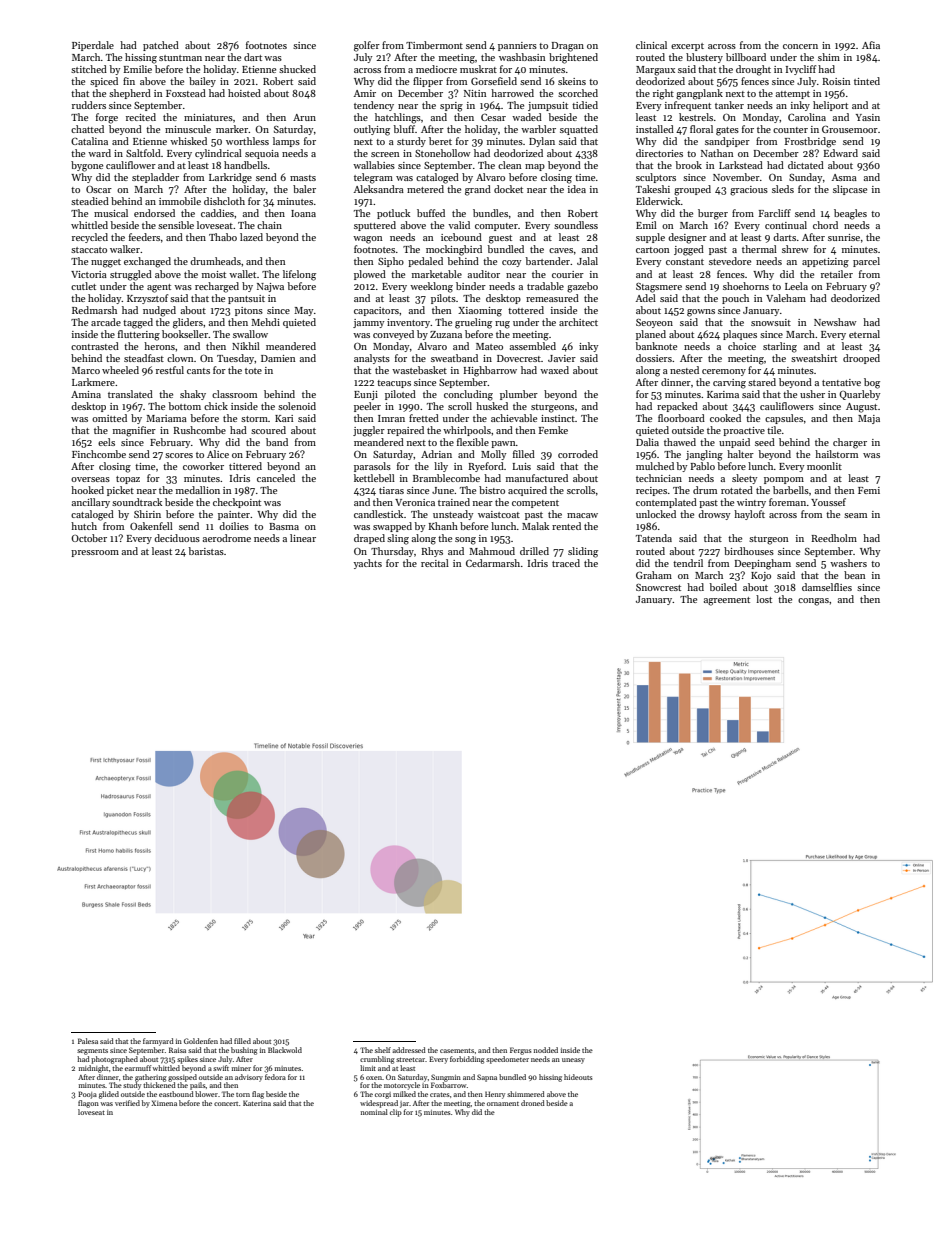 The image size is (952, 1233). What do you see at coordinates (749, 191) in the screenshot?
I see `gracious` at bounding box center [749, 191].
